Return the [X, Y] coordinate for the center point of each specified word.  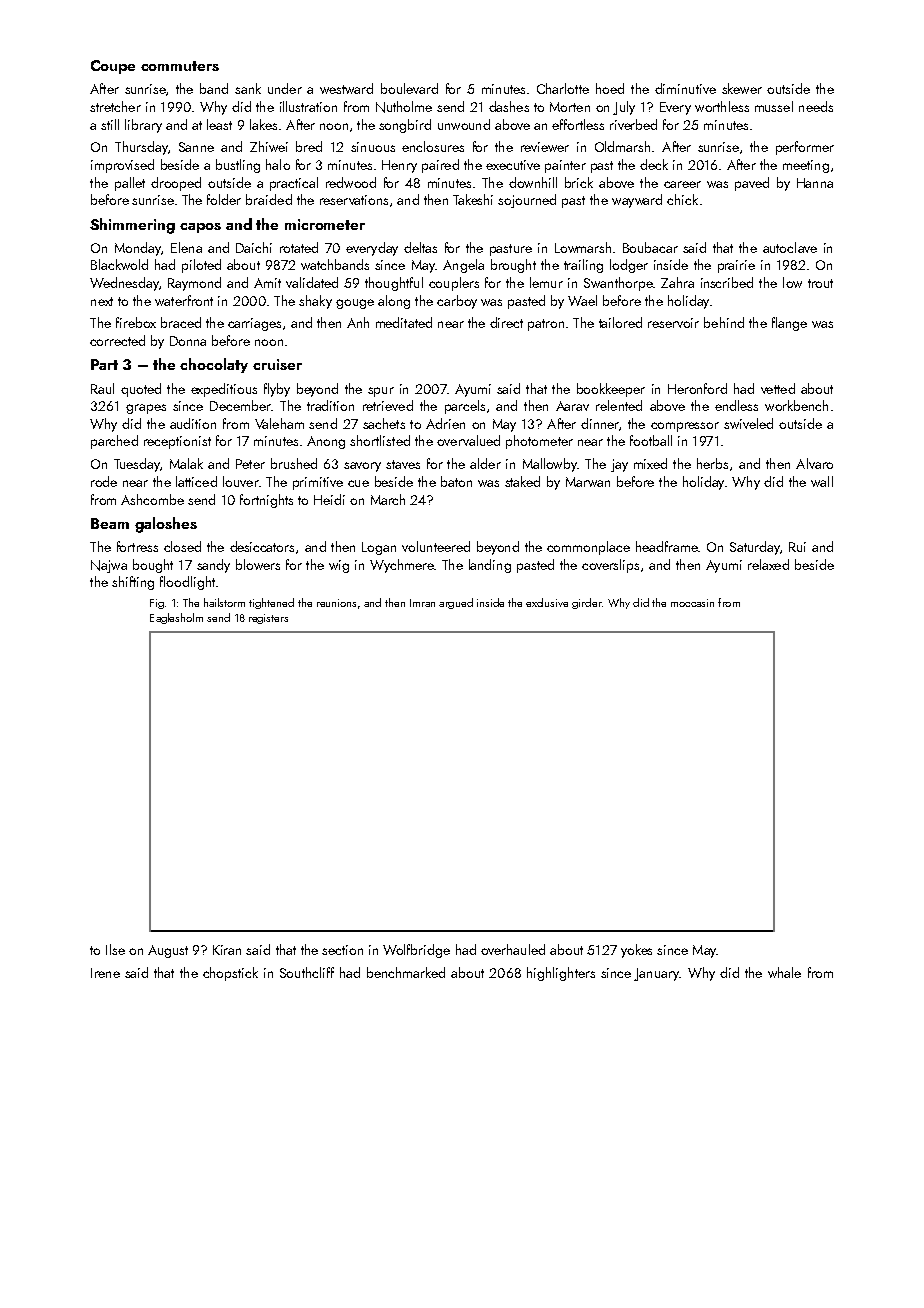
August [168, 951]
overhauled [513, 949]
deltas [420, 247]
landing [490, 566]
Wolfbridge [416, 951]
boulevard [409, 88]
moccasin [692, 603]
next [102, 301]
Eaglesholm [176, 618]
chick [682, 199]
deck [654, 164]
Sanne [196, 147]
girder [587, 603]
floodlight [187, 583]
